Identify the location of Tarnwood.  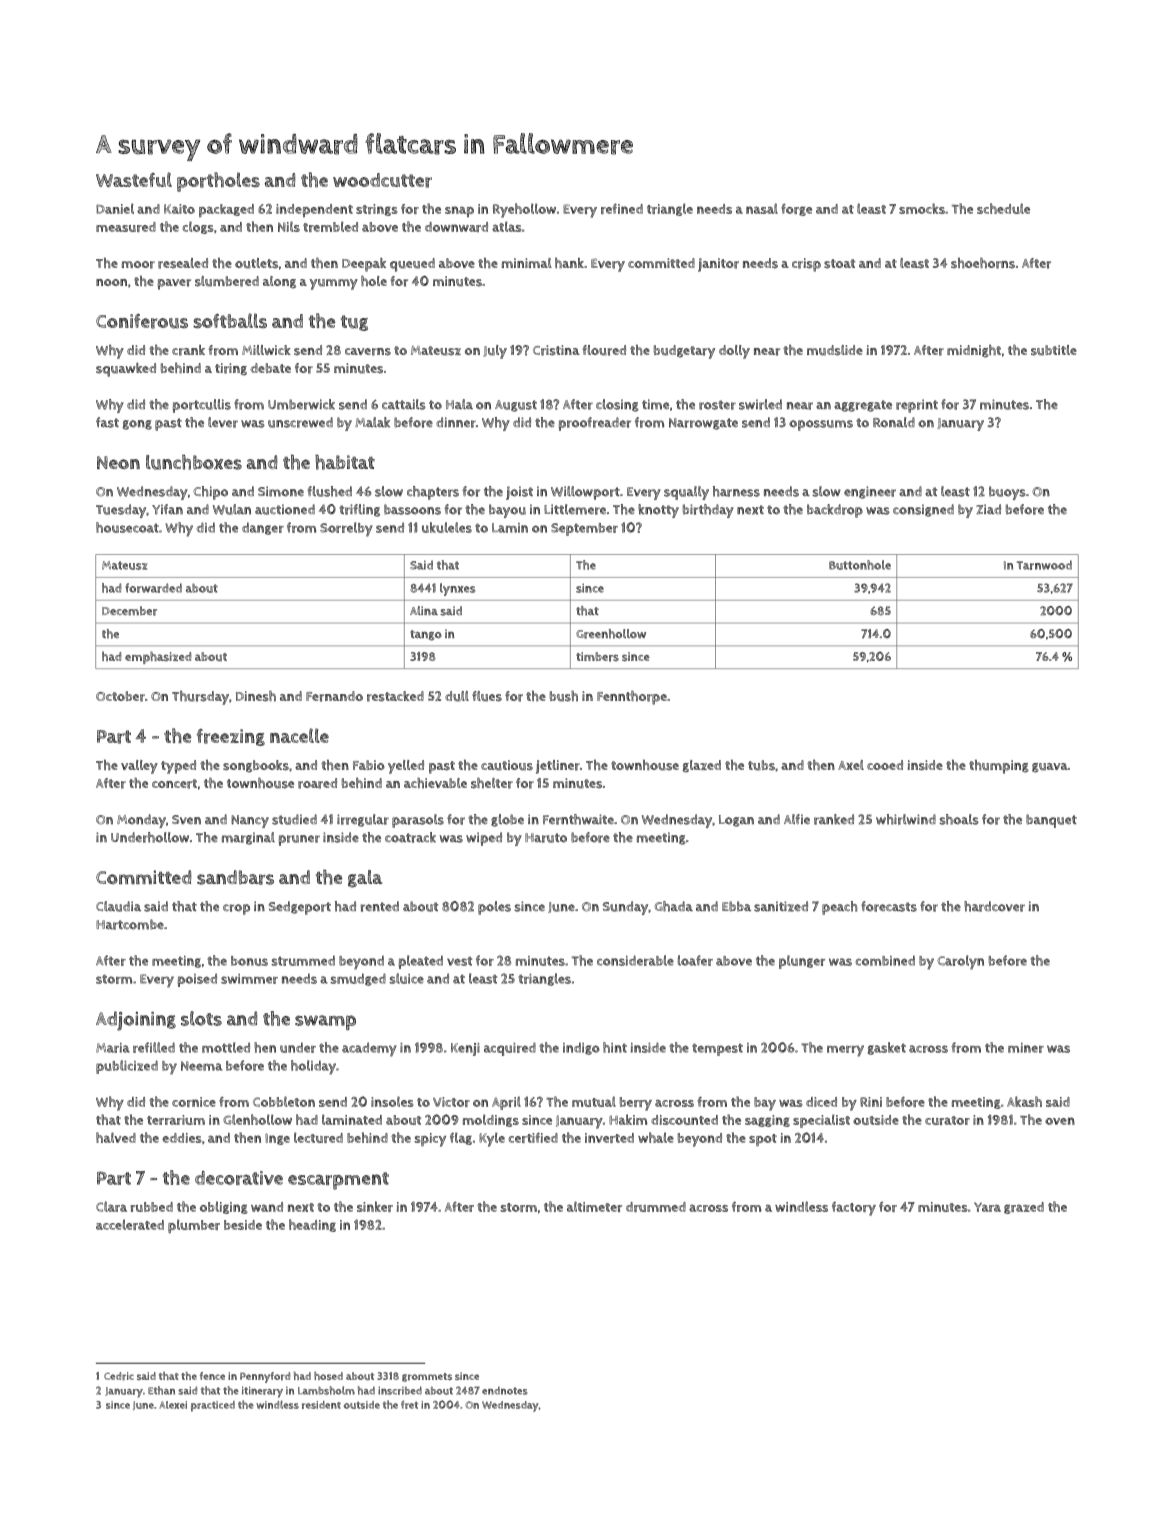
(1044, 565).
